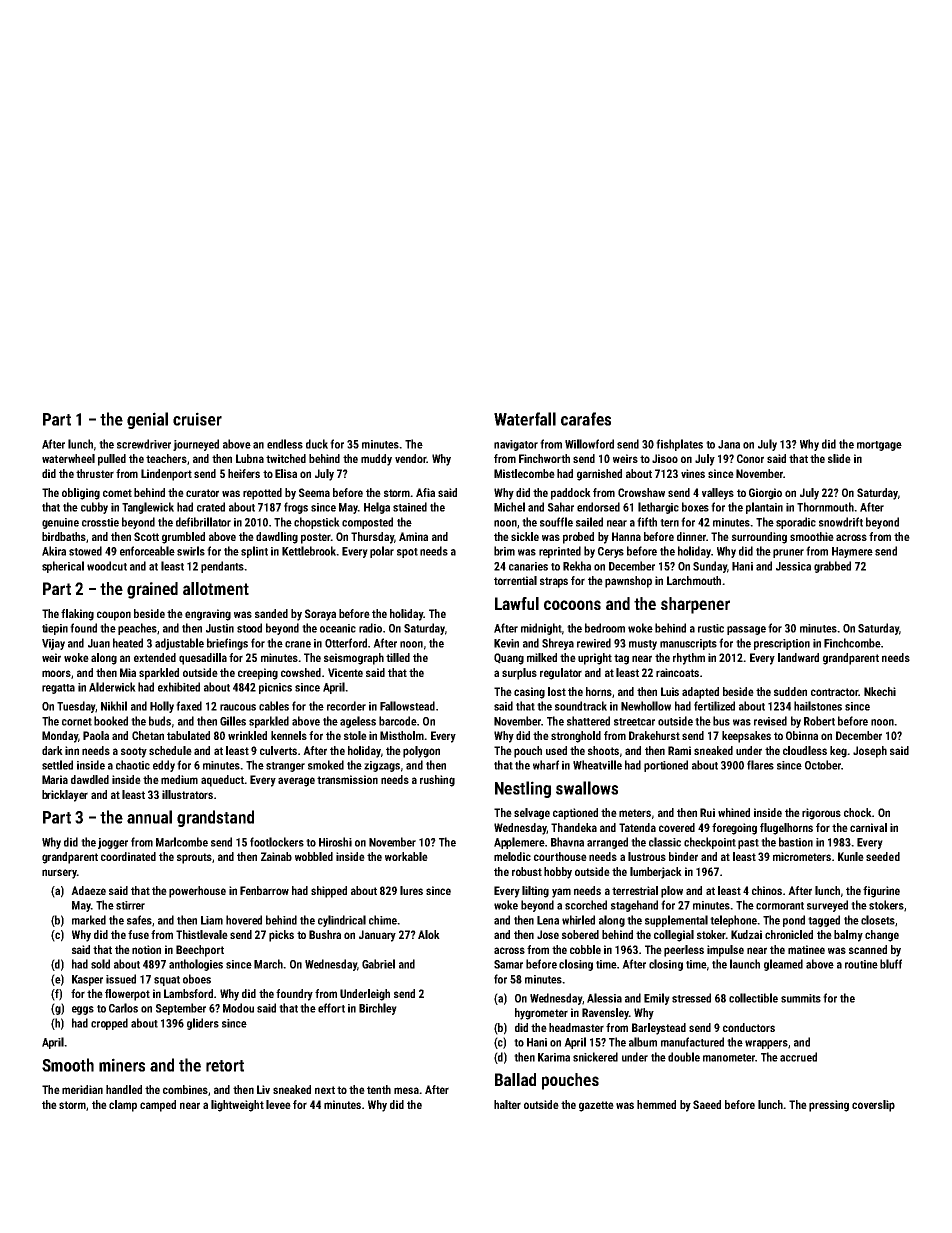 The width and height of the screenshot is (952, 1233). What do you see at coordinates (215, 818) in the screenshot?
I see `grandstand` at bounding box center [215, 818].
